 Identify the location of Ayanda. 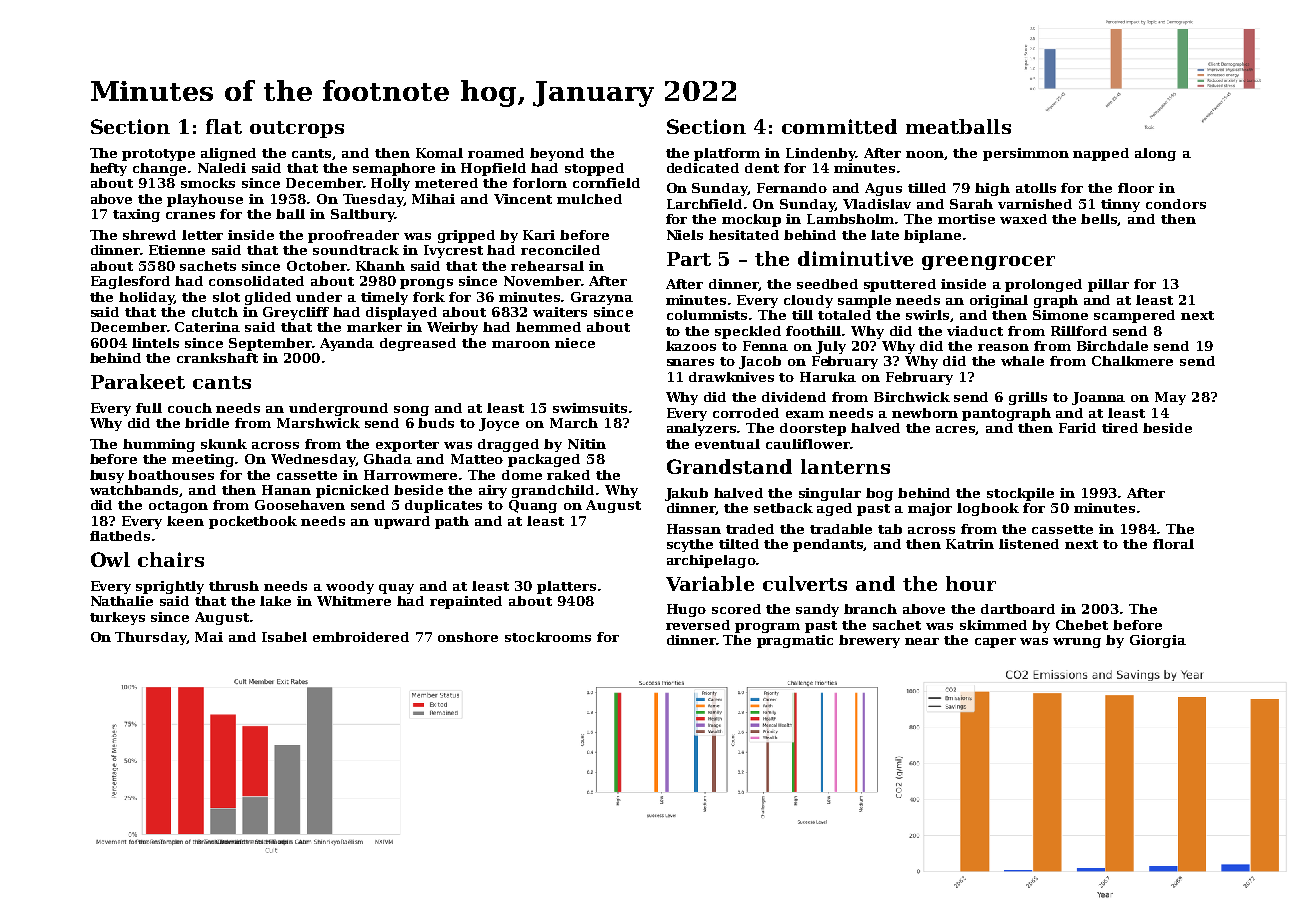
(347, 344).
